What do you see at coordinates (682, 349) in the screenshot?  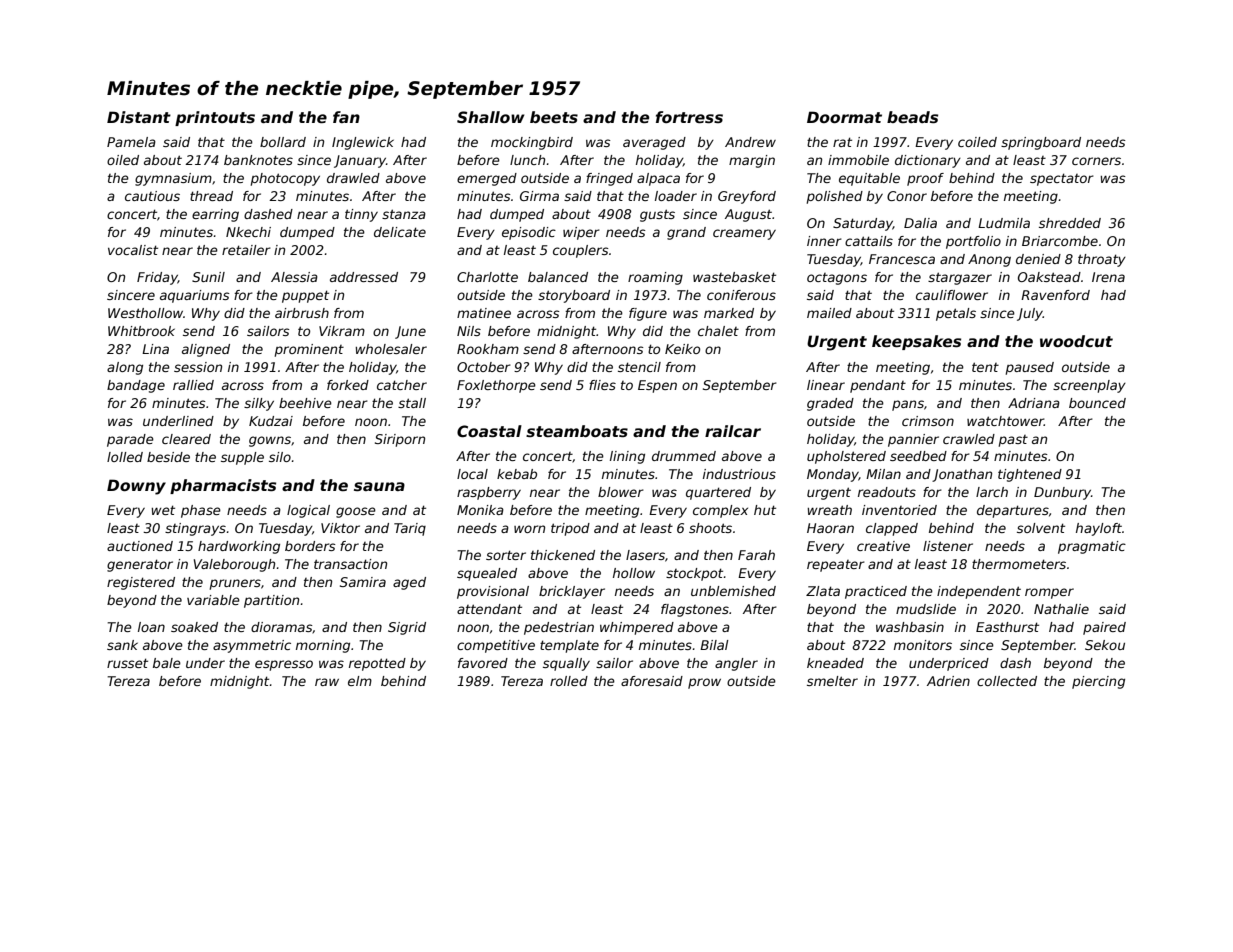 I see `Keiko` at bounding box center [682, 349].
